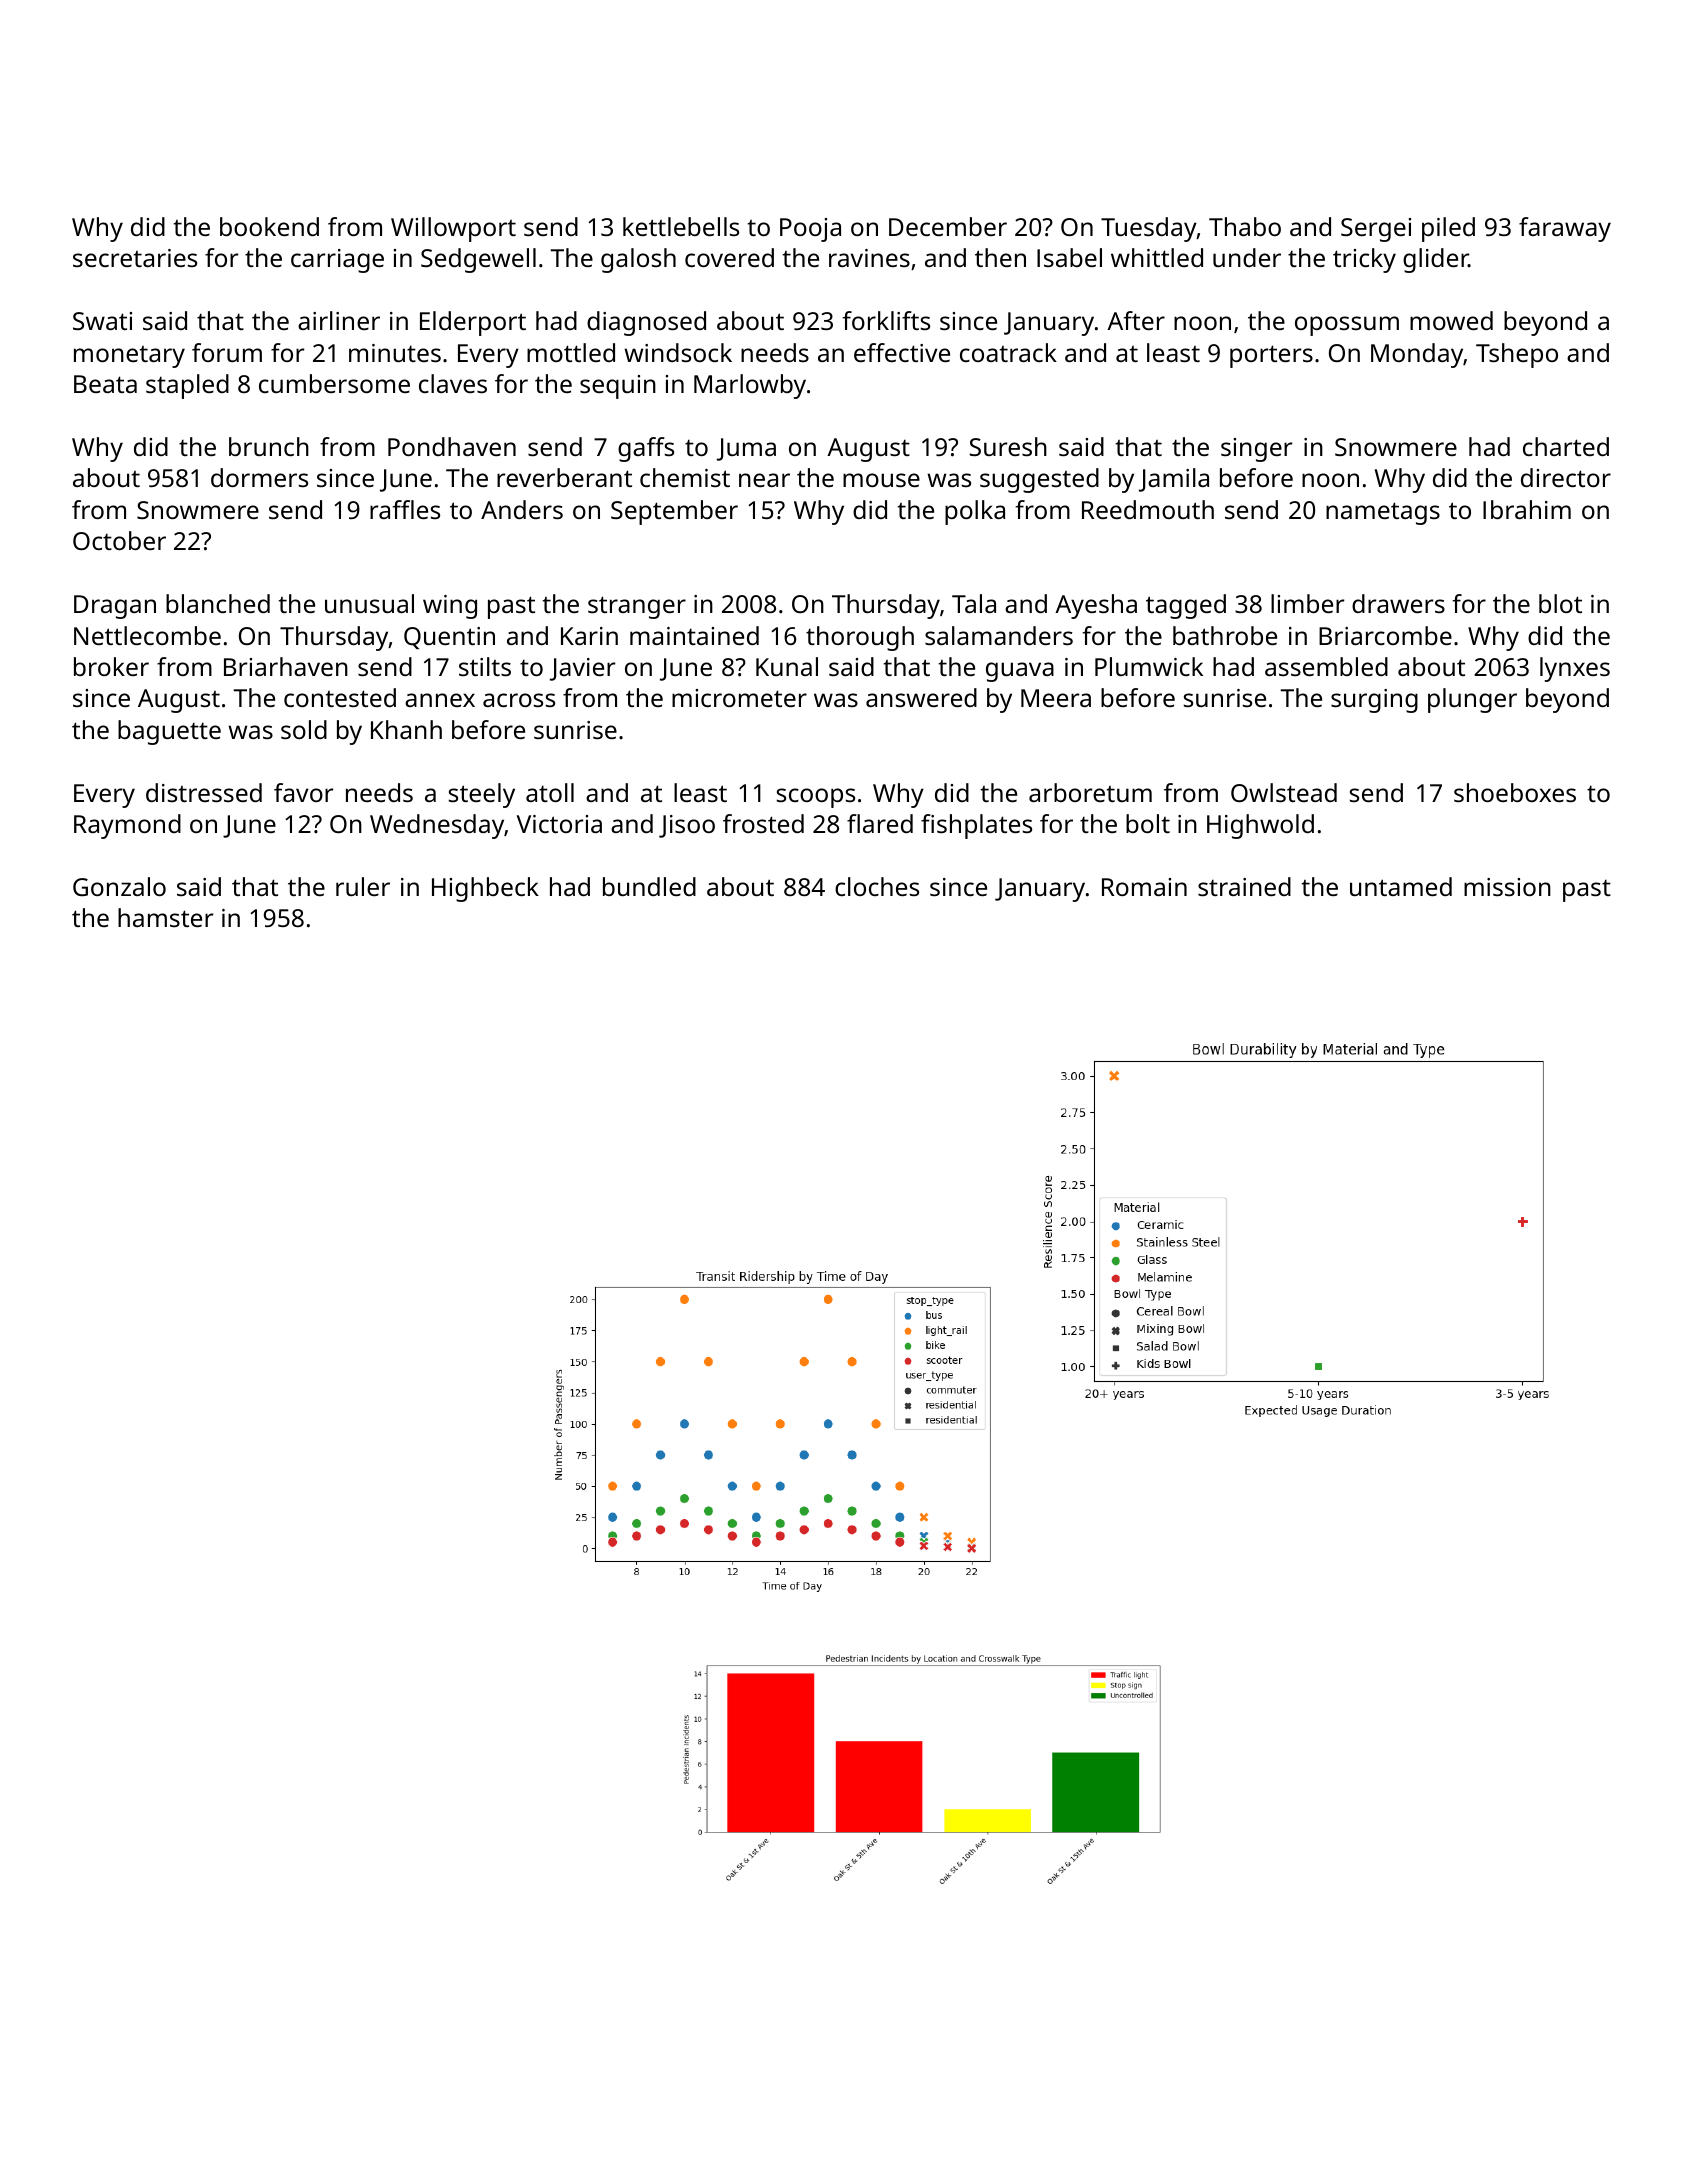 This screenshot has height=2178, width=1683. What do you see at coordinates (334, 383) in the screenshot?
I see `cumbersome` at bounding box center [334, 383].
